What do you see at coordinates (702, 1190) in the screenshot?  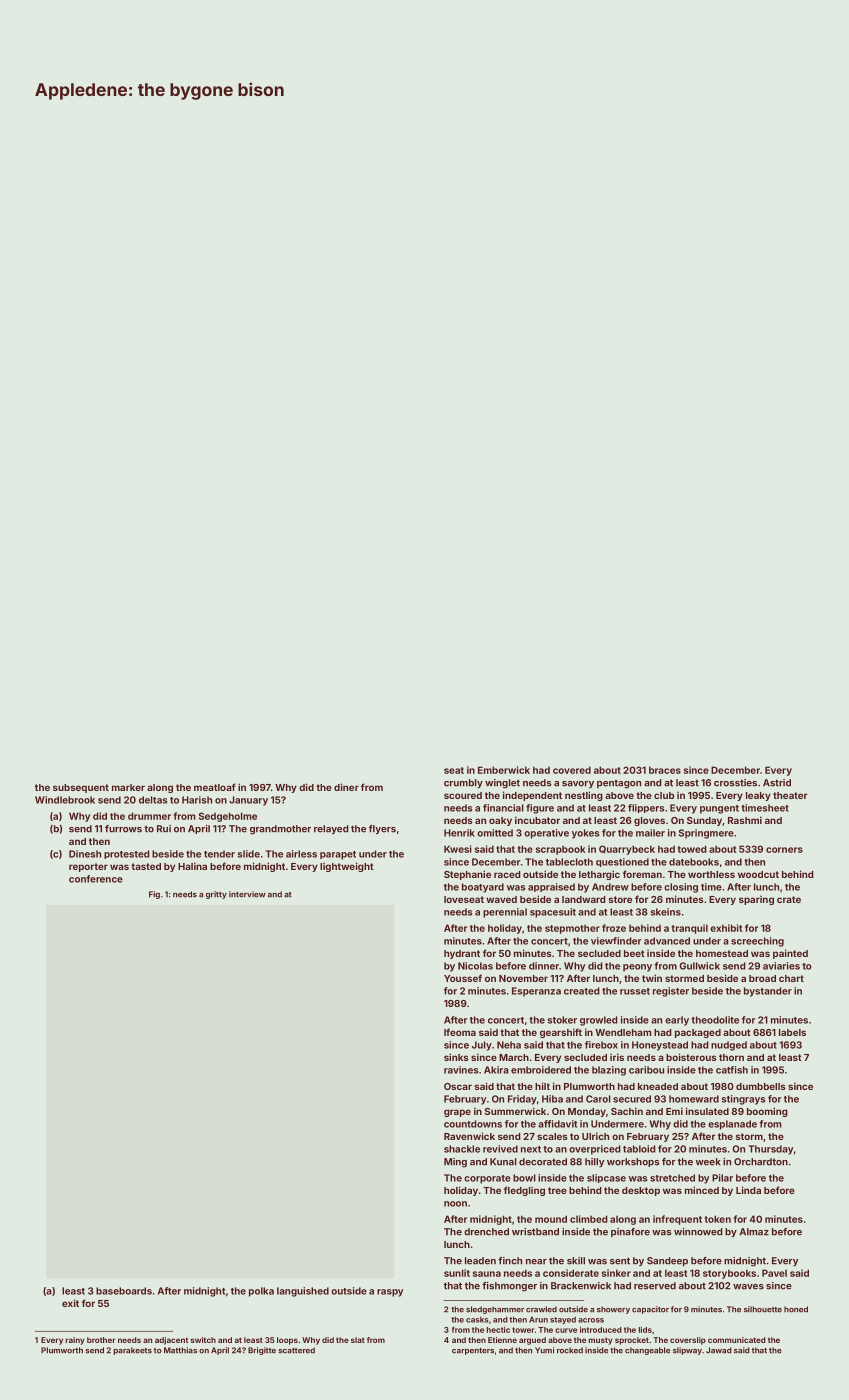 I see `minced` at bounding box center [702, 1190].
